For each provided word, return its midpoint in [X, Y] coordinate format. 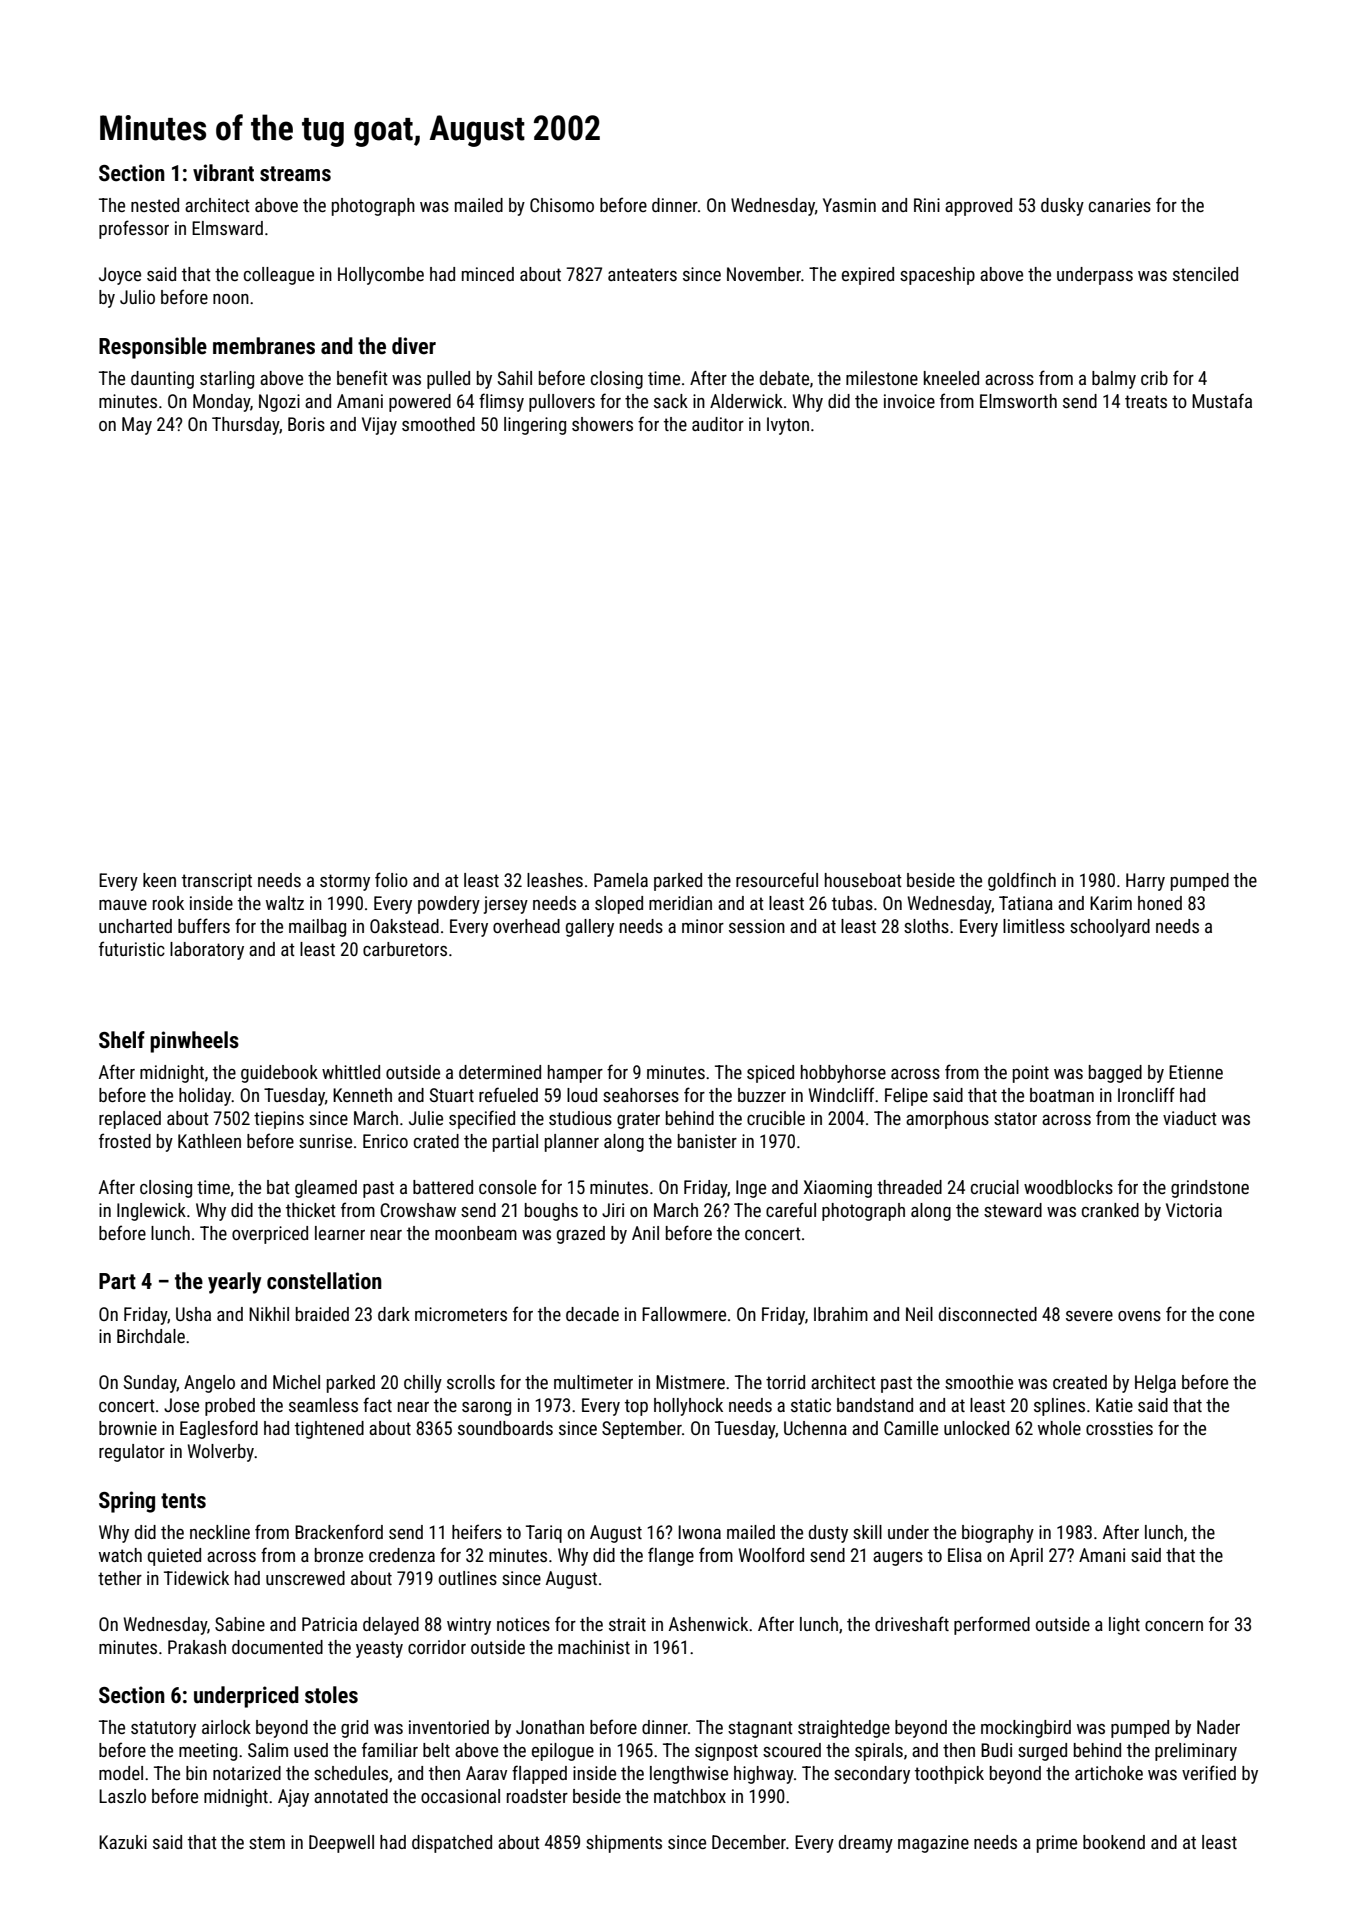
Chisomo [562, 205]
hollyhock [688, 1407]
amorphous [947, 1120]
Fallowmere [684, 1314]
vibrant [223, 173]
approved [978, 207]
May [137, 426]
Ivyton [788, 426]
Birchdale [151, 1336]
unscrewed [305, 1578]
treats [1146, 401]
